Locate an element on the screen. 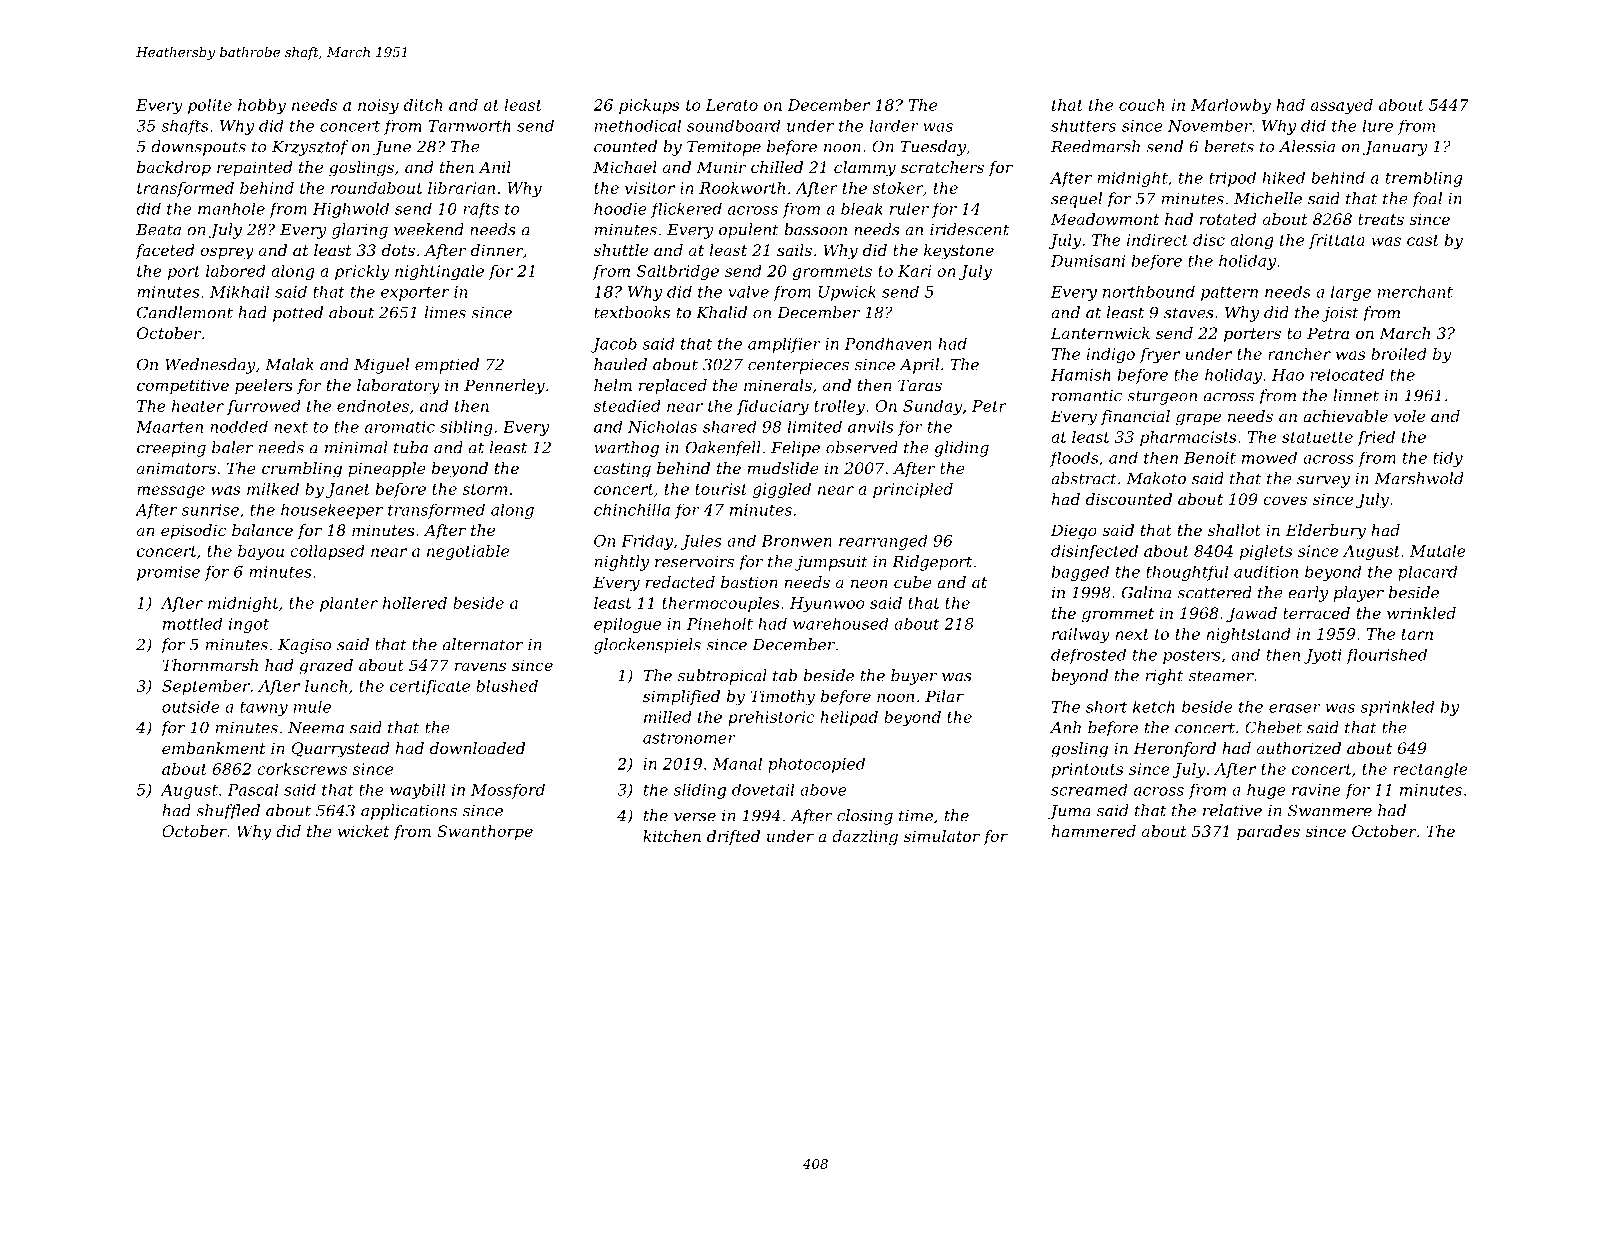 The width and height of the screenshot is (1606, 1241). time is located at coordinates (916, 816).
